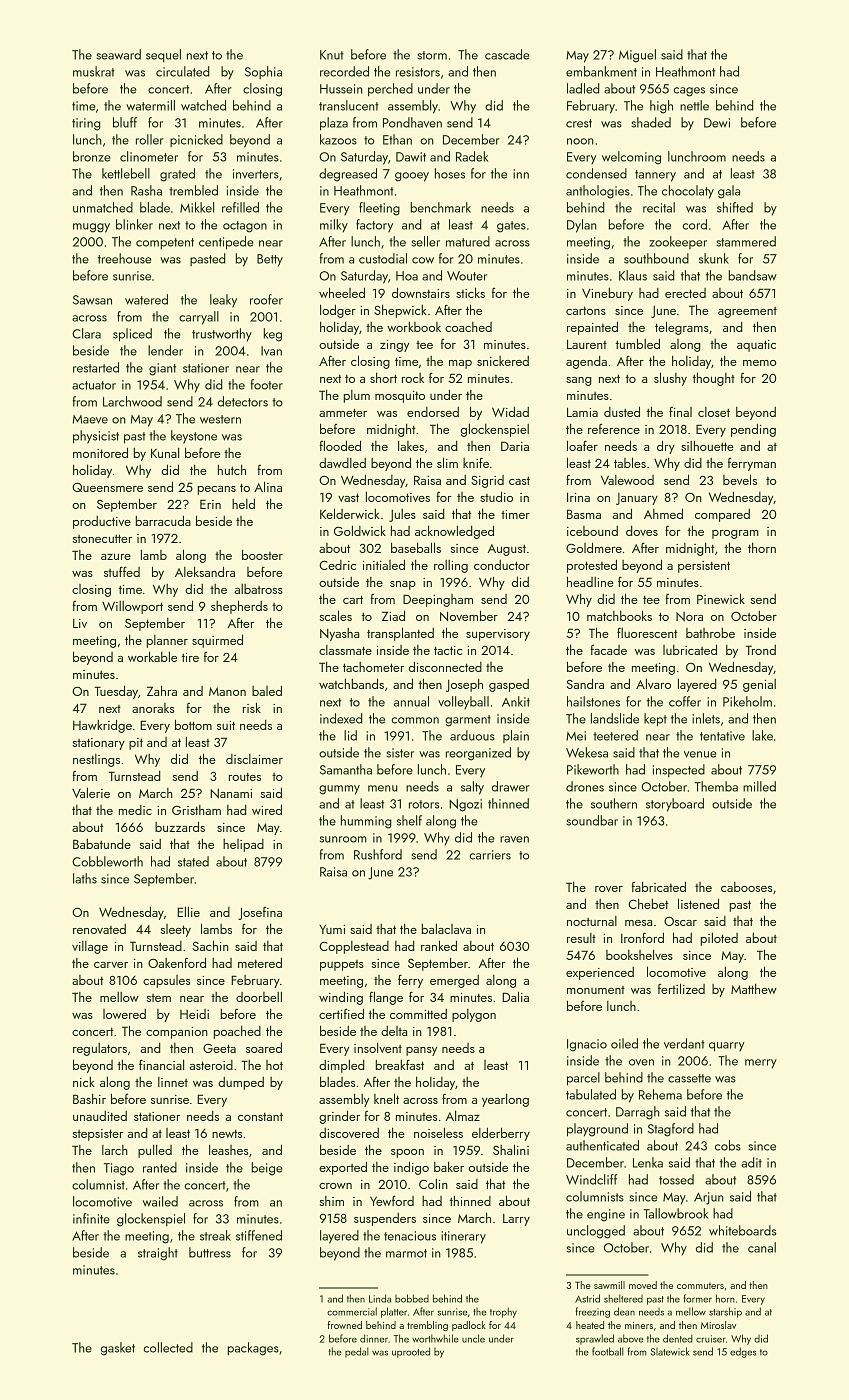  Describe the element at coordinates (183, 71) in the image. I see `circulated` at that location.
